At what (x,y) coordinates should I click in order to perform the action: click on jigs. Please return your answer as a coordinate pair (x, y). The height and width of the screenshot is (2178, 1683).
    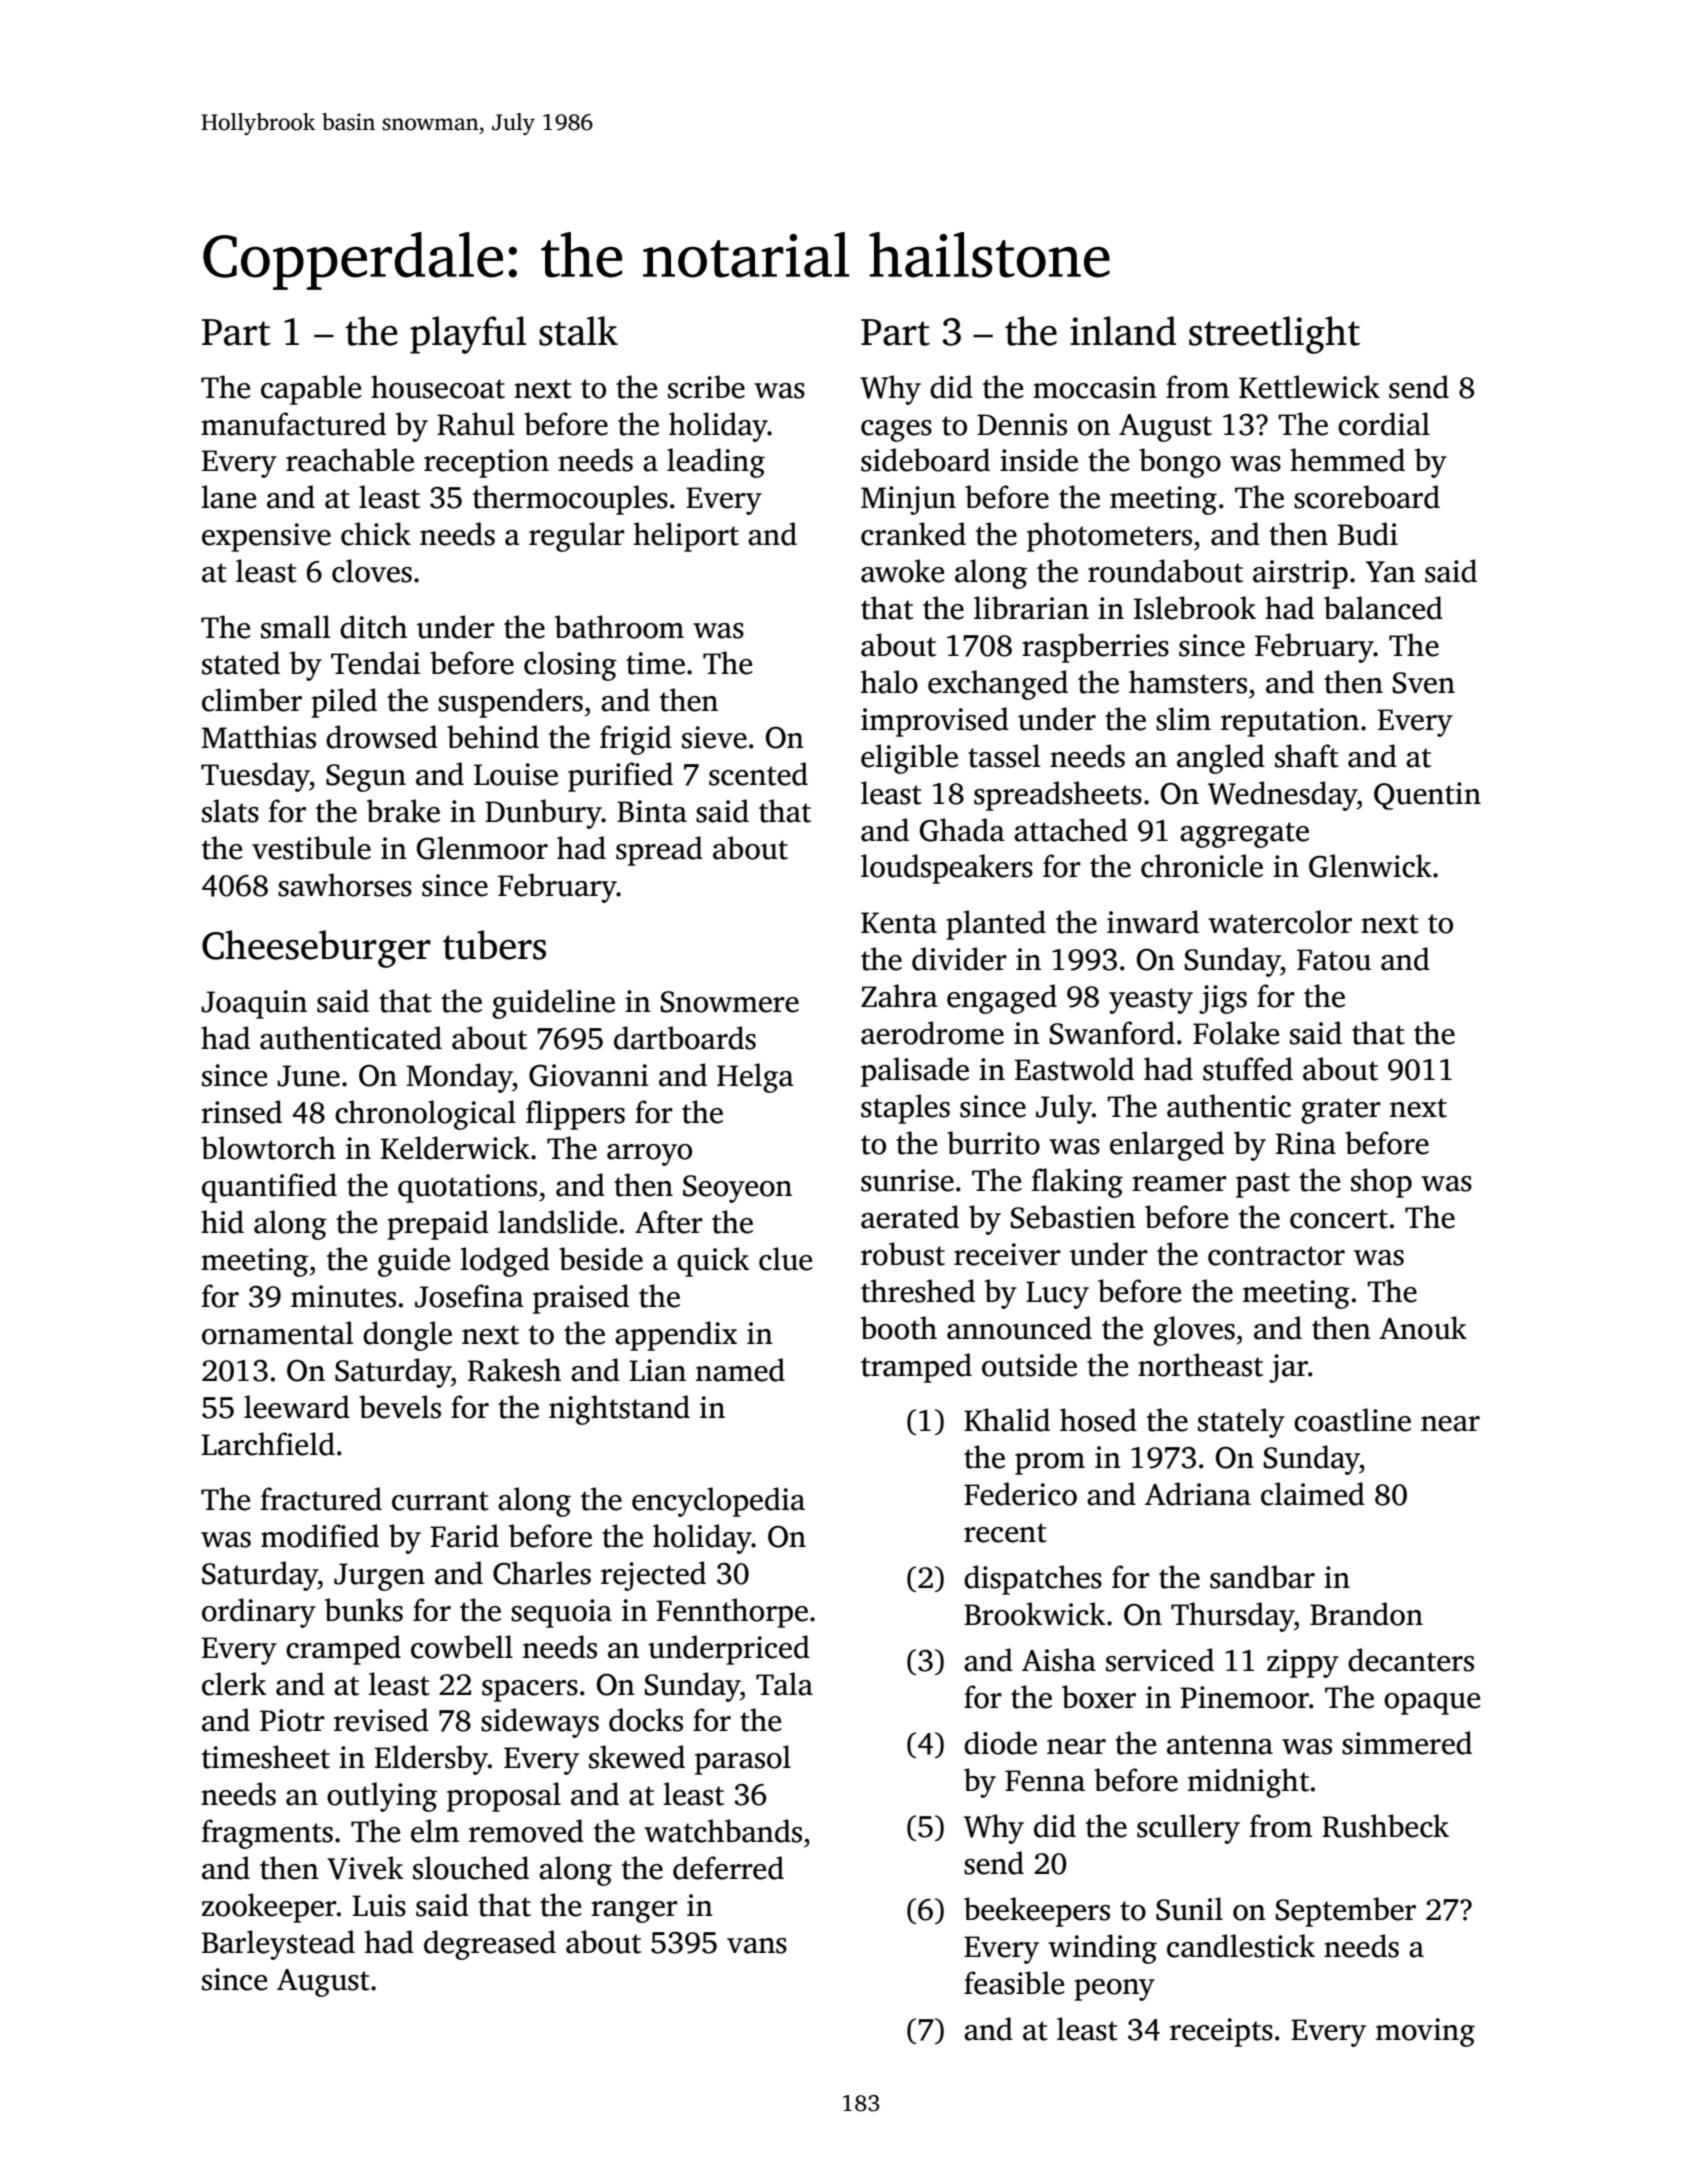
    Looking at the image, I should click on (1223, 999).
